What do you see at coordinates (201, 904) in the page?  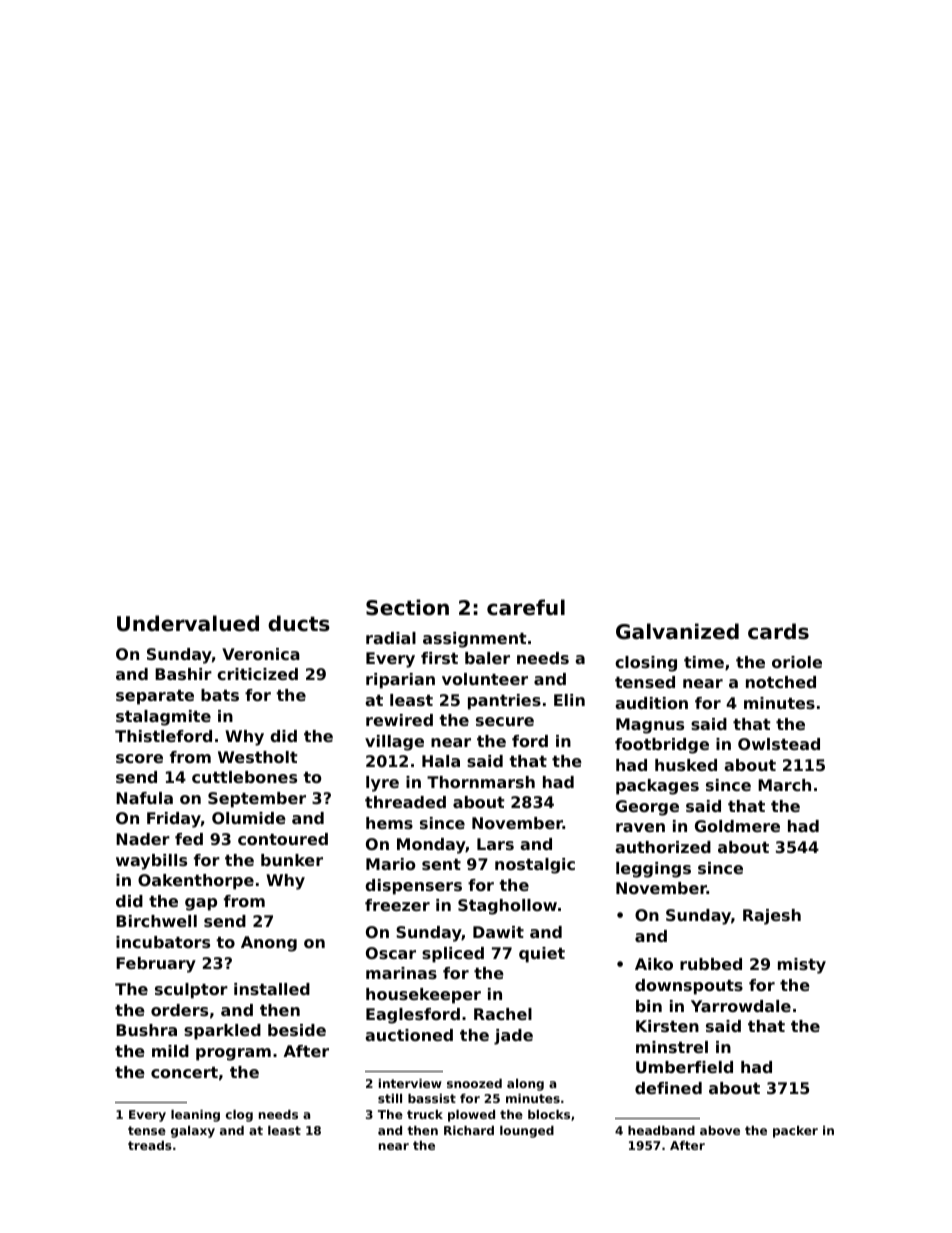 I see `gap` at bounding box center [201, 904].
